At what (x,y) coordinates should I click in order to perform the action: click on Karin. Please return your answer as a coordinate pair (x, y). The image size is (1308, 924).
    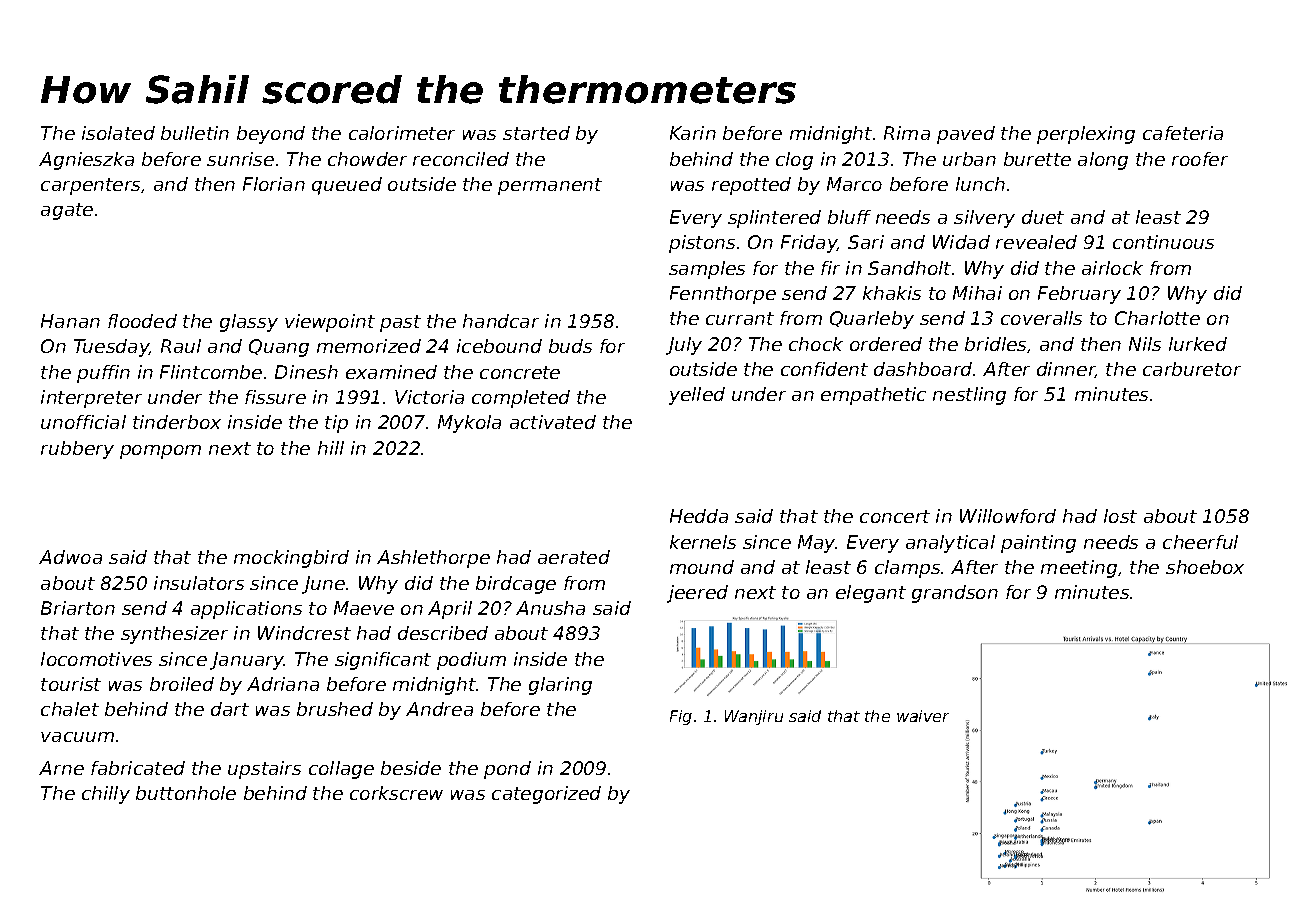
    Looking at the image, I should click on (693, 133).
